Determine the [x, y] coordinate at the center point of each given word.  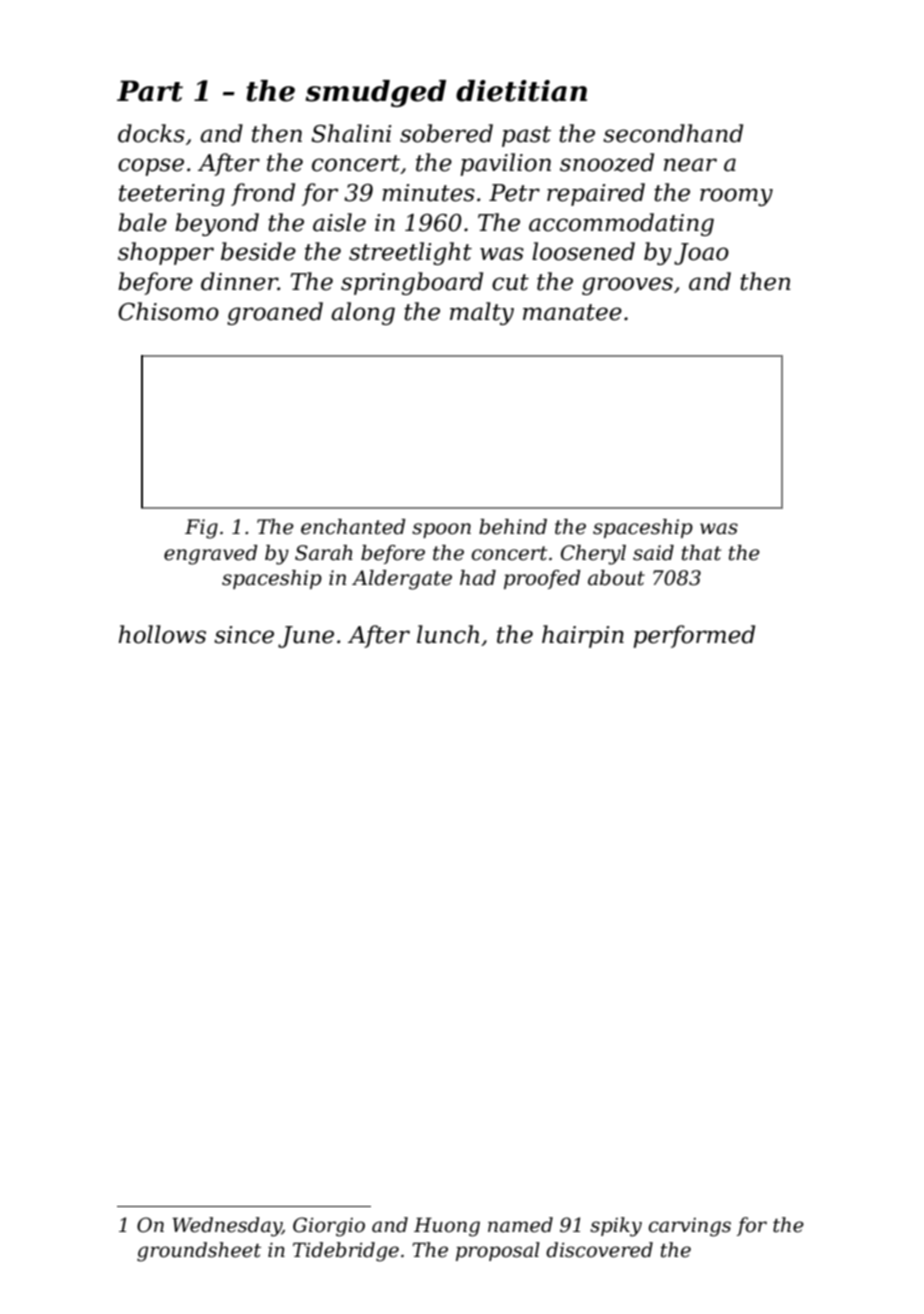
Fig [201, 529]
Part [150, 91]
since [244, 635]
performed [694, 636]
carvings [689, 1227]
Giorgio [329, 1227]
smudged [376, 93]
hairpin [583, 636]
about [616, 578]
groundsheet [199, 1252]
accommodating [621, 224]
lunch [448, 634]
